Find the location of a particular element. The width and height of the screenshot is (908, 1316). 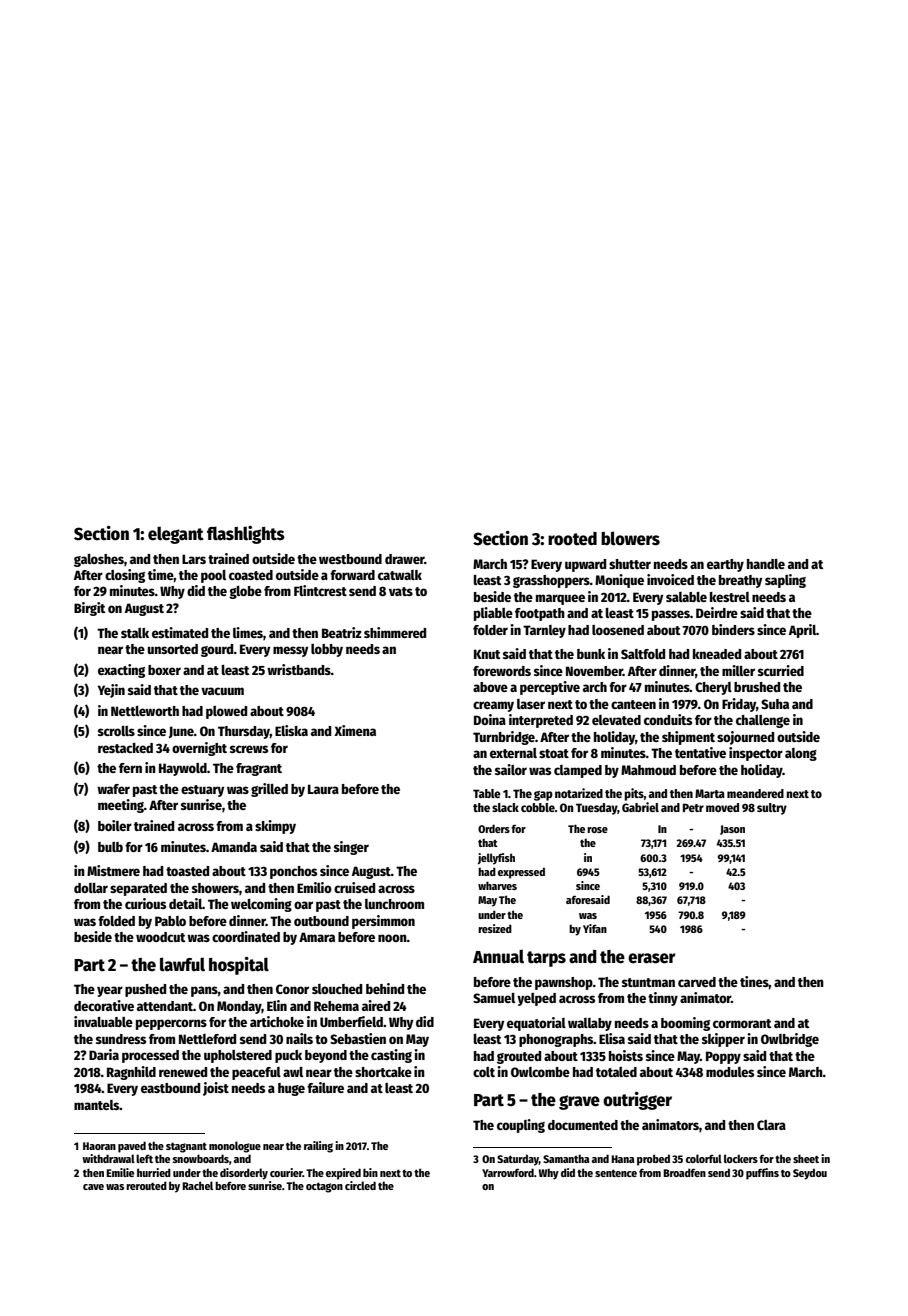

coordinated is located at coordinates (246, 936).
